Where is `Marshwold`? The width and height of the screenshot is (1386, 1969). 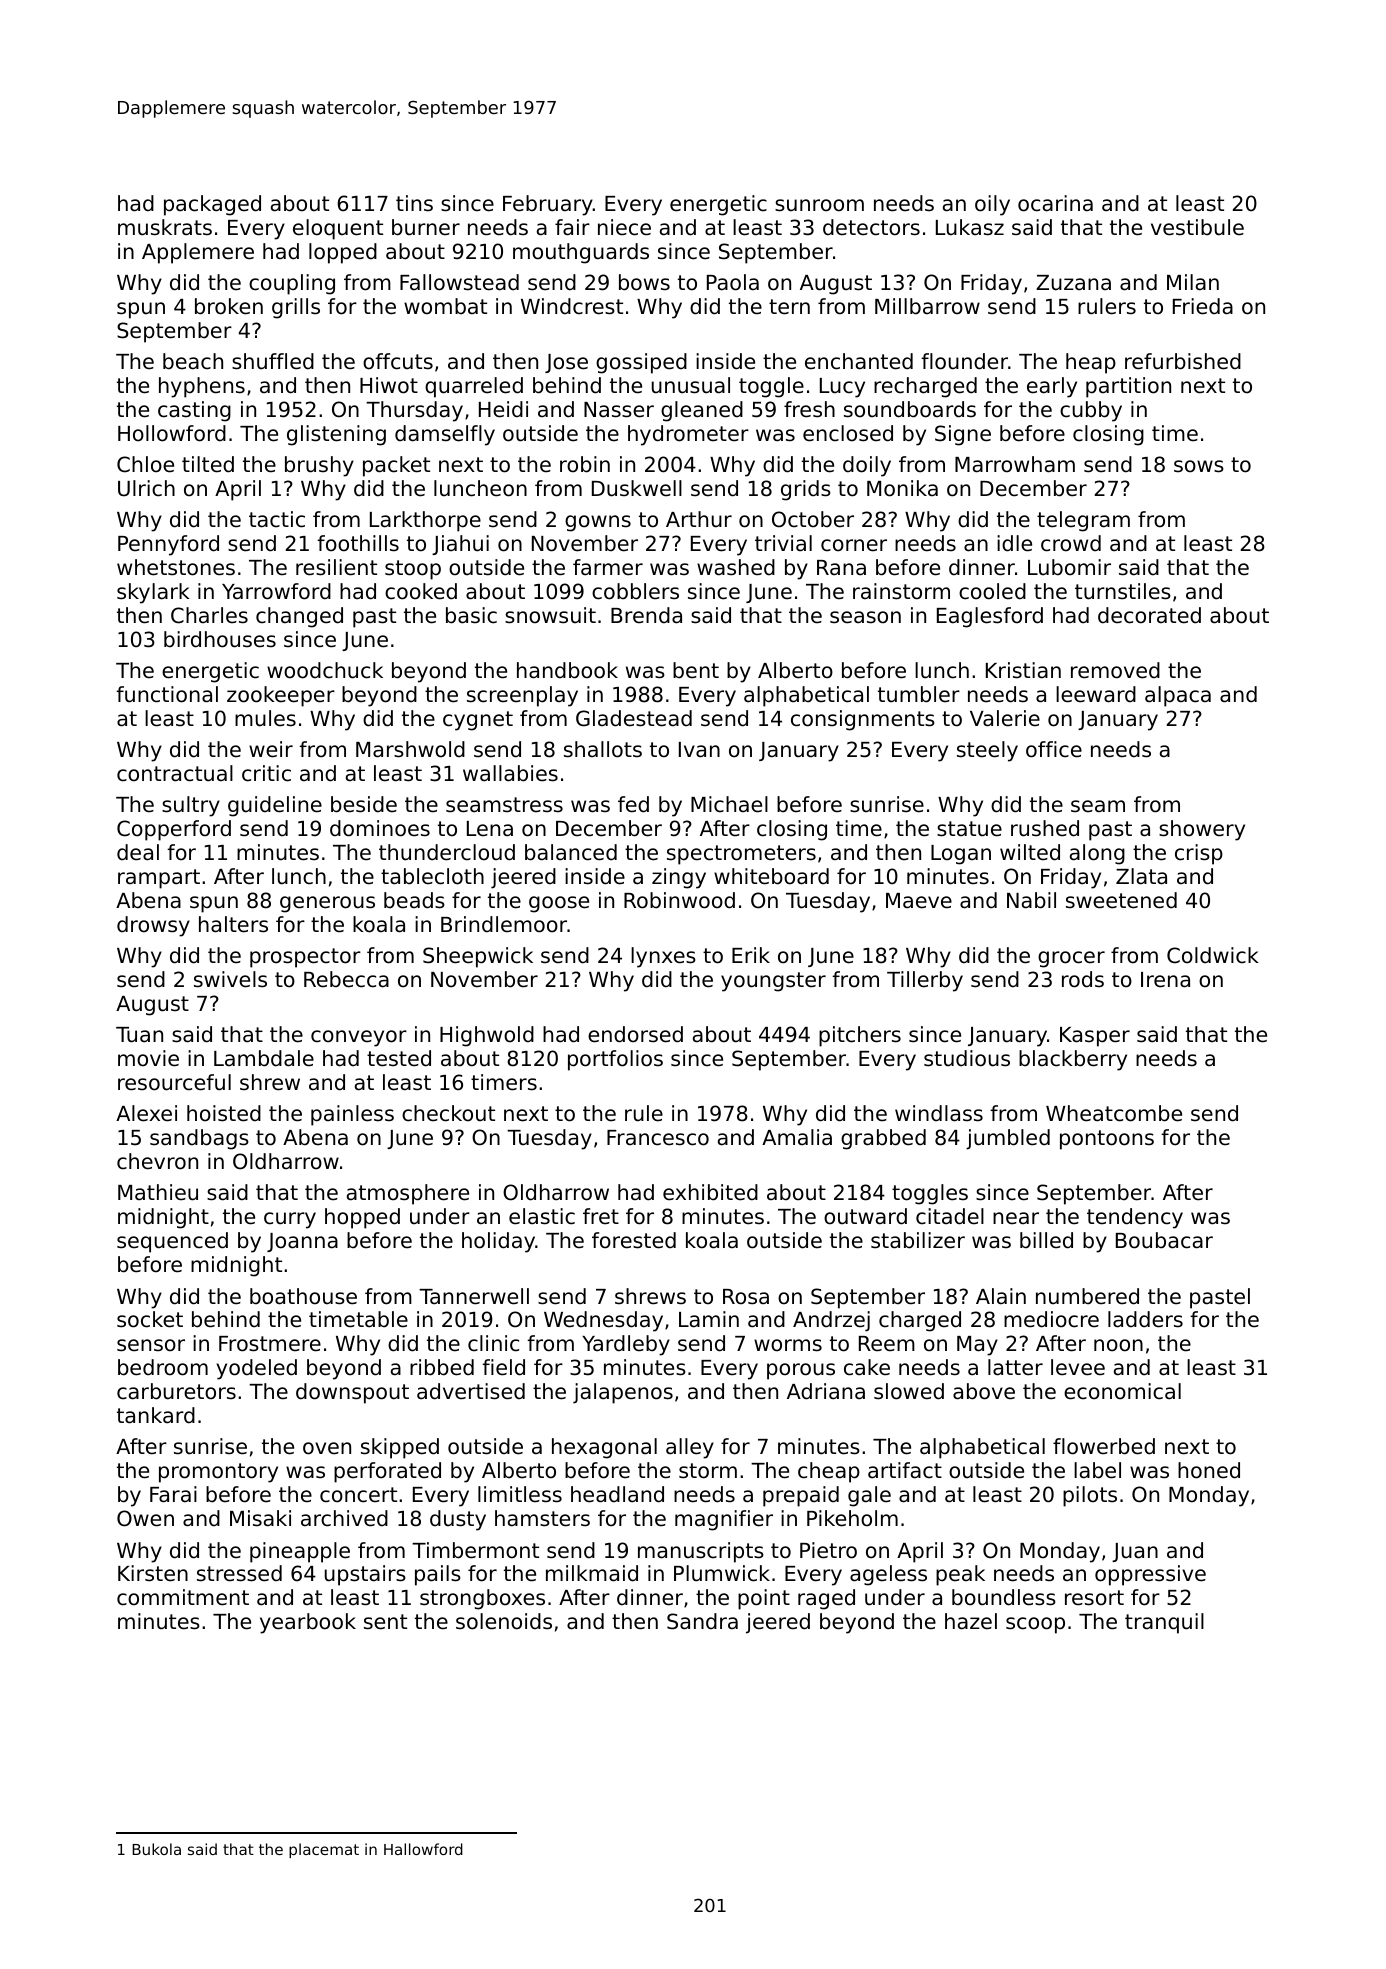
Marshwold is located at coordinates (410, 749).
